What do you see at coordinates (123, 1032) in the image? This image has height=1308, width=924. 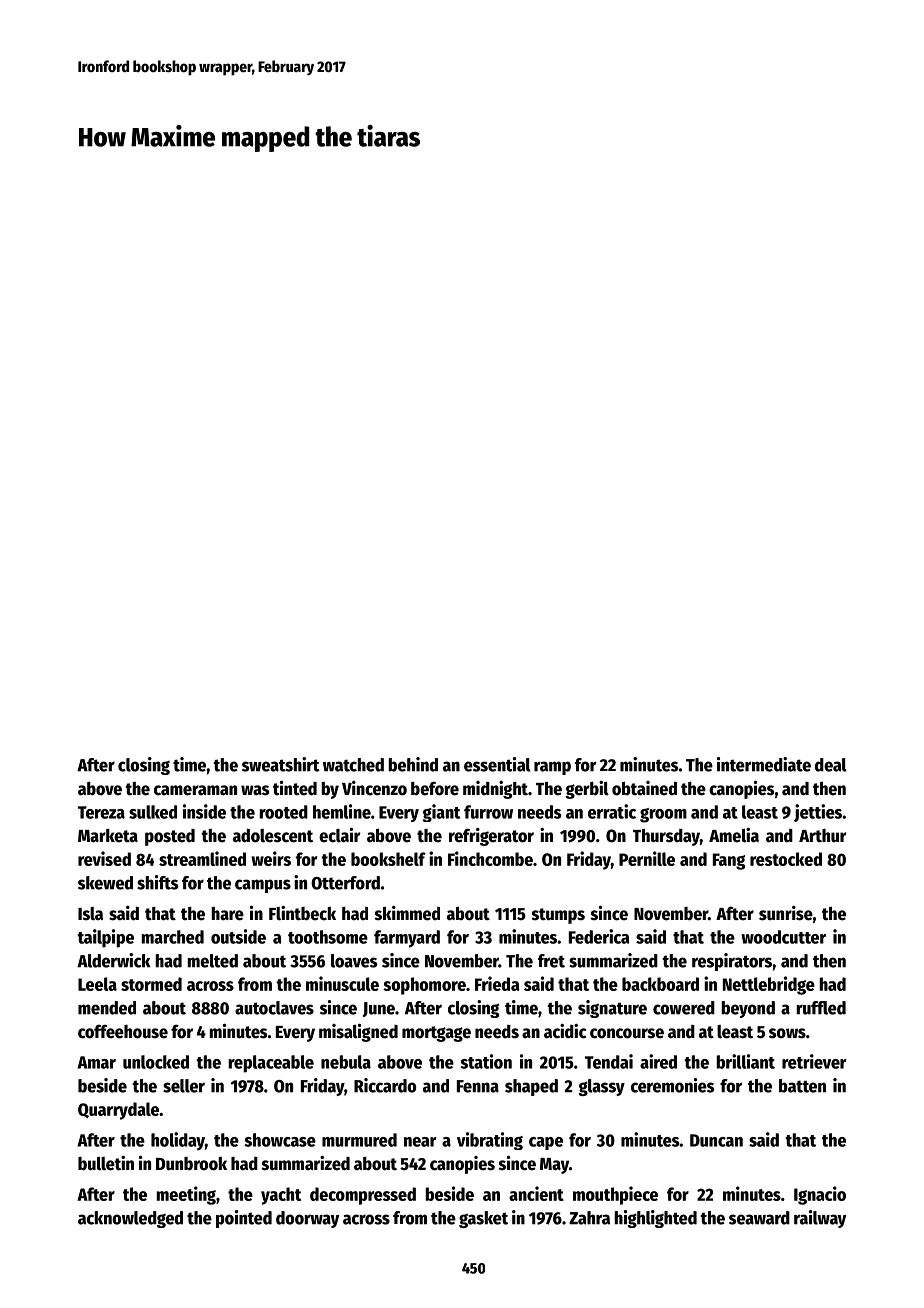 I see `coffeehouse` at bounding box center [123, 1032].
